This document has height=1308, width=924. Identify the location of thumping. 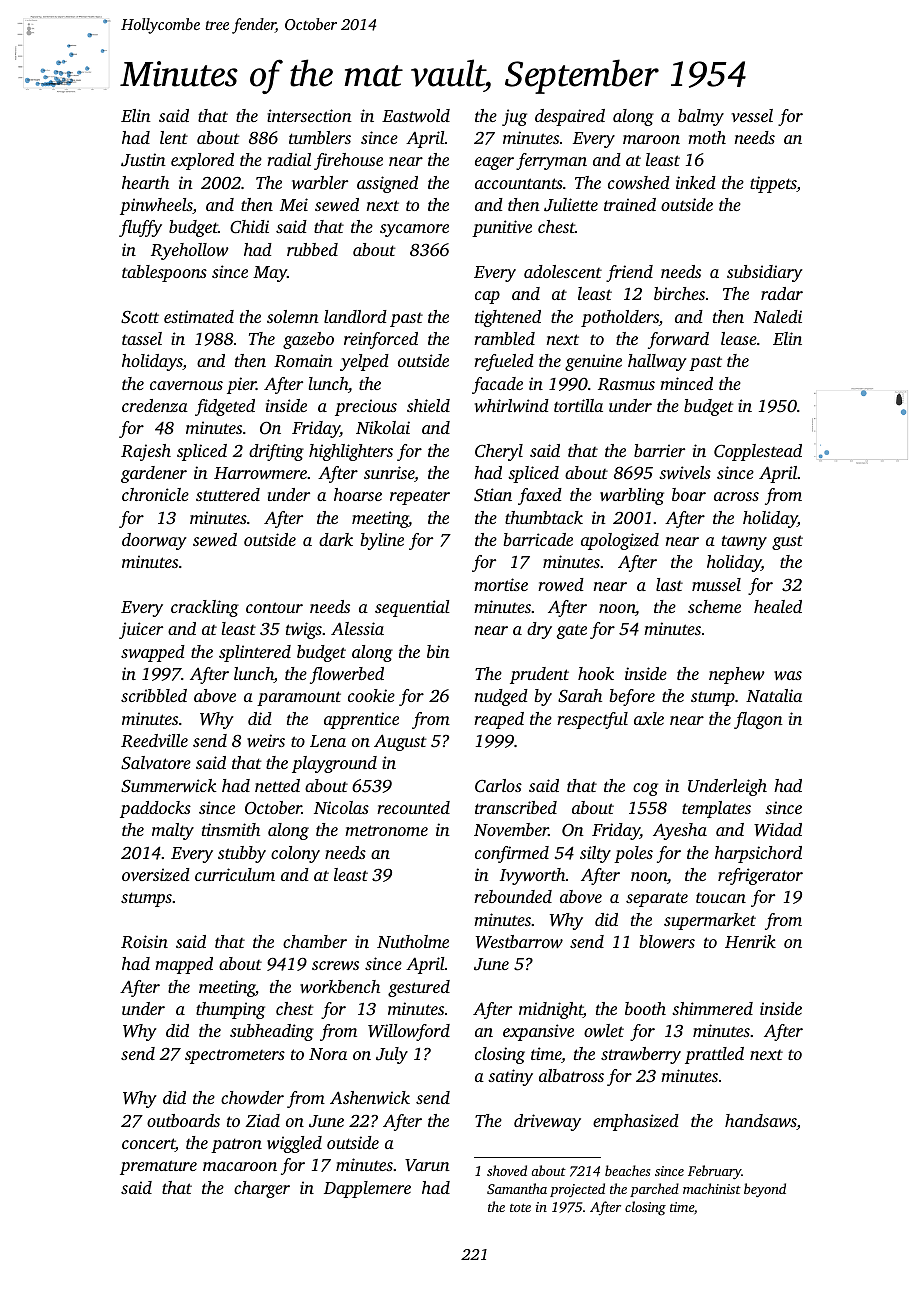
(230, 1010).
